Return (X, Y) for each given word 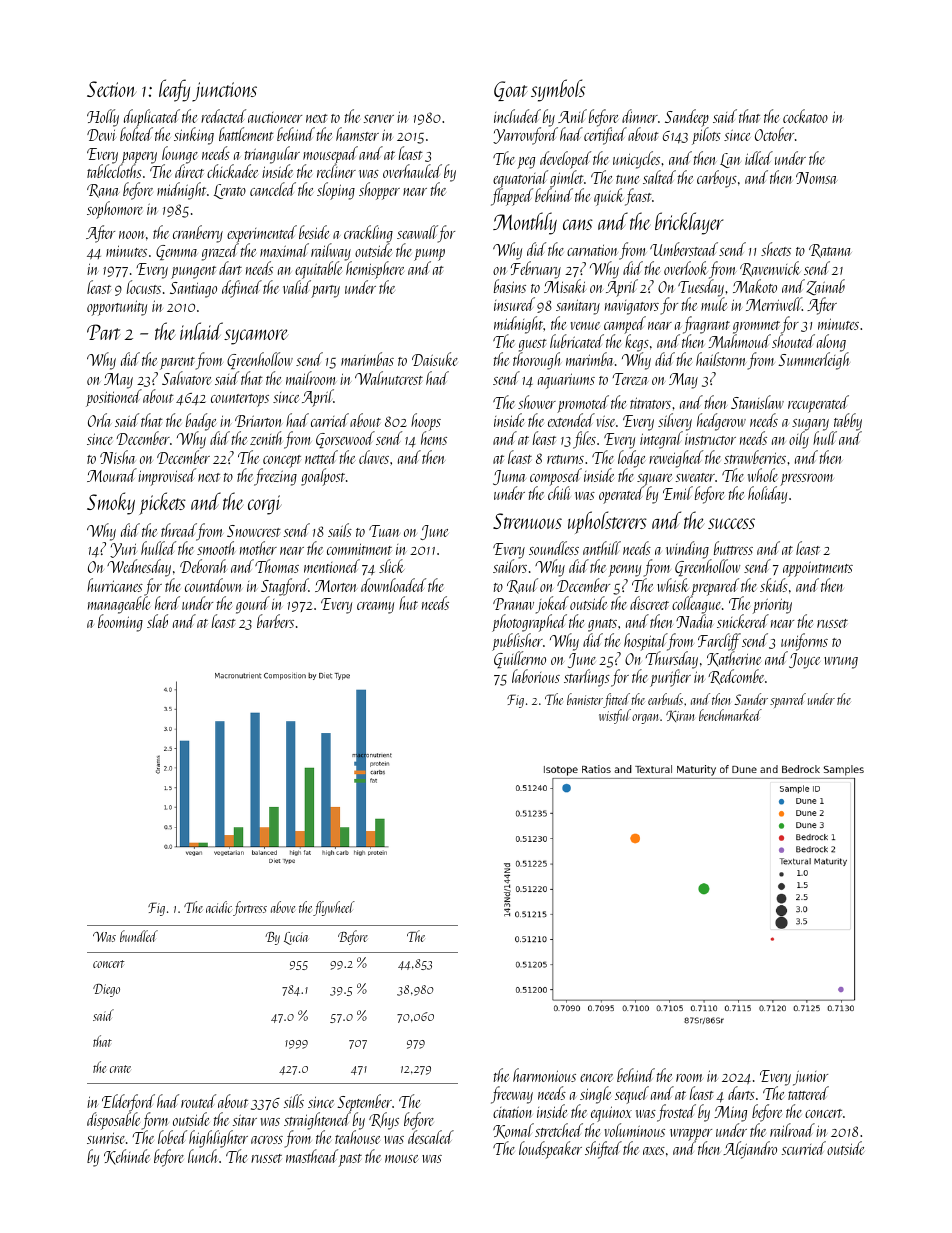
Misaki (565, 286)
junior (810, 1078)
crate (120, 1069)
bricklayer (689, 223)
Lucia (296, 938)
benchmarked (730, 715)
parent (178, 363)
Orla (100, 420)
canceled (273, 189)
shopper (379, 191)
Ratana (830, 251)
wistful (615, 716)
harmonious (544, 1075)
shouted (793, 341)
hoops (426, 422)
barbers (275, 621)
